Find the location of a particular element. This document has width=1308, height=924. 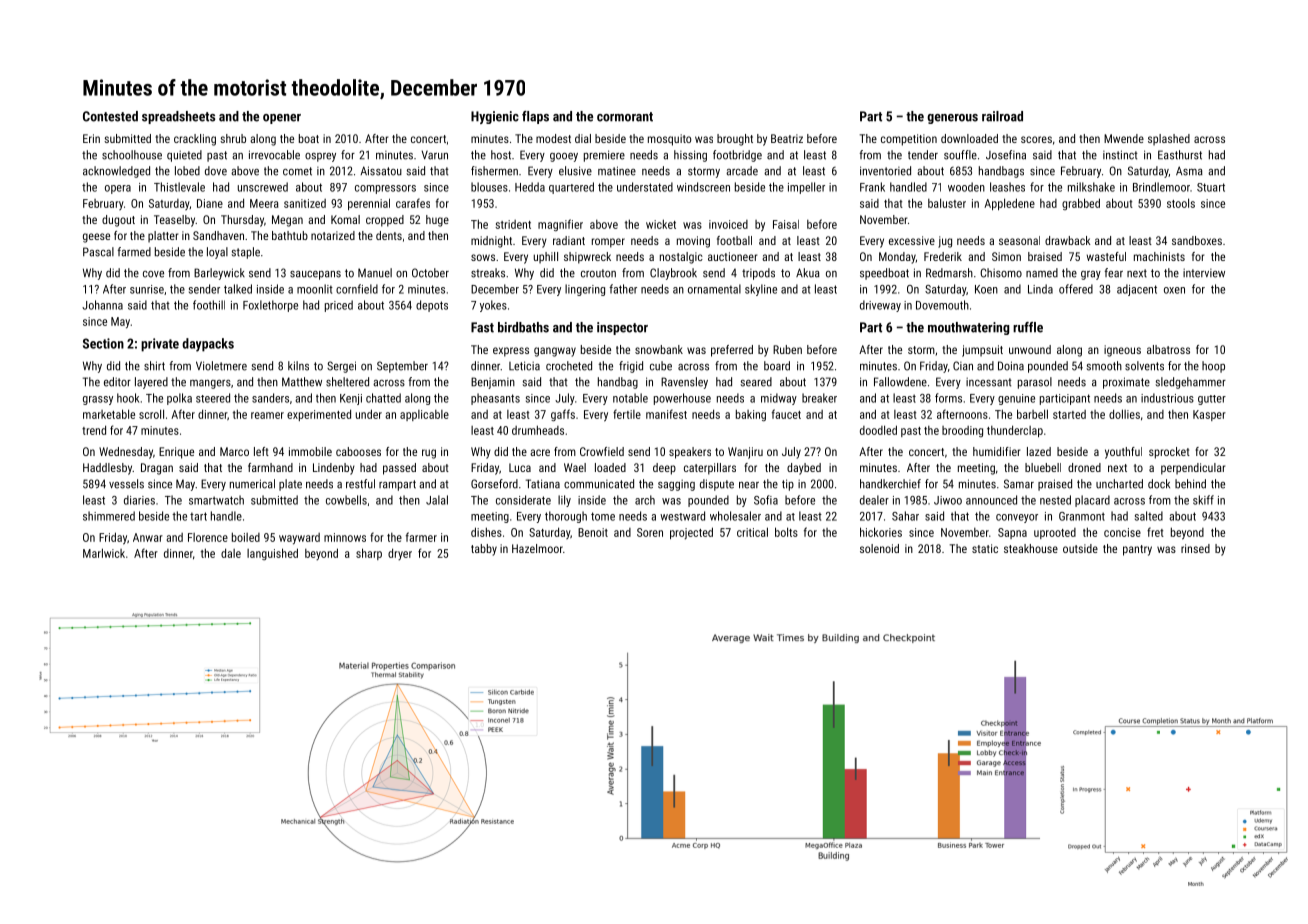

Ravensley is located at coordinates (684, 383).
